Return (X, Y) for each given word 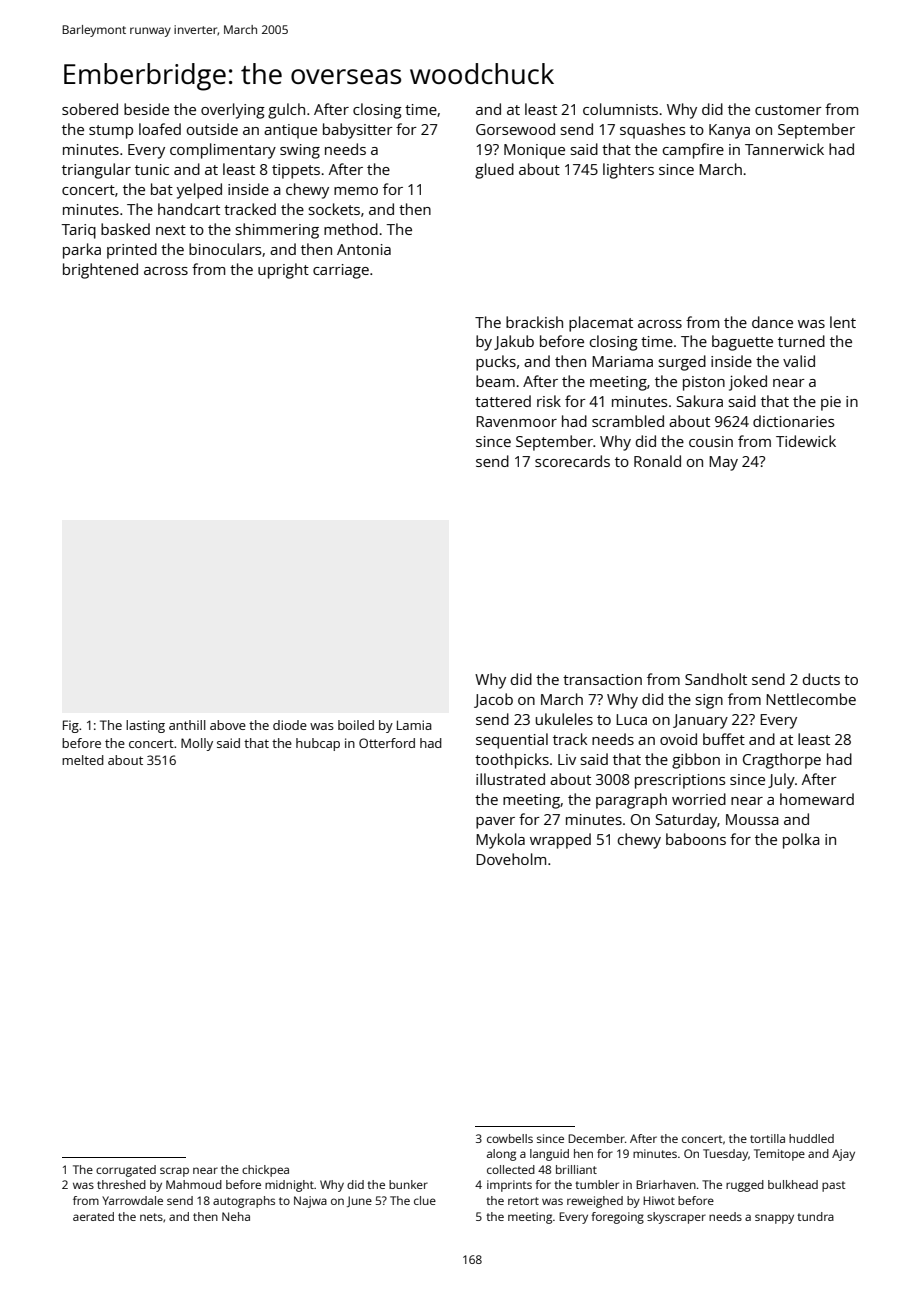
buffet (724, 739)
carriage (341, 271)
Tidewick (806, 441)
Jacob (493, 700)
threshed (121, 1184)
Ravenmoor (516, 421)
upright (283, 271)
